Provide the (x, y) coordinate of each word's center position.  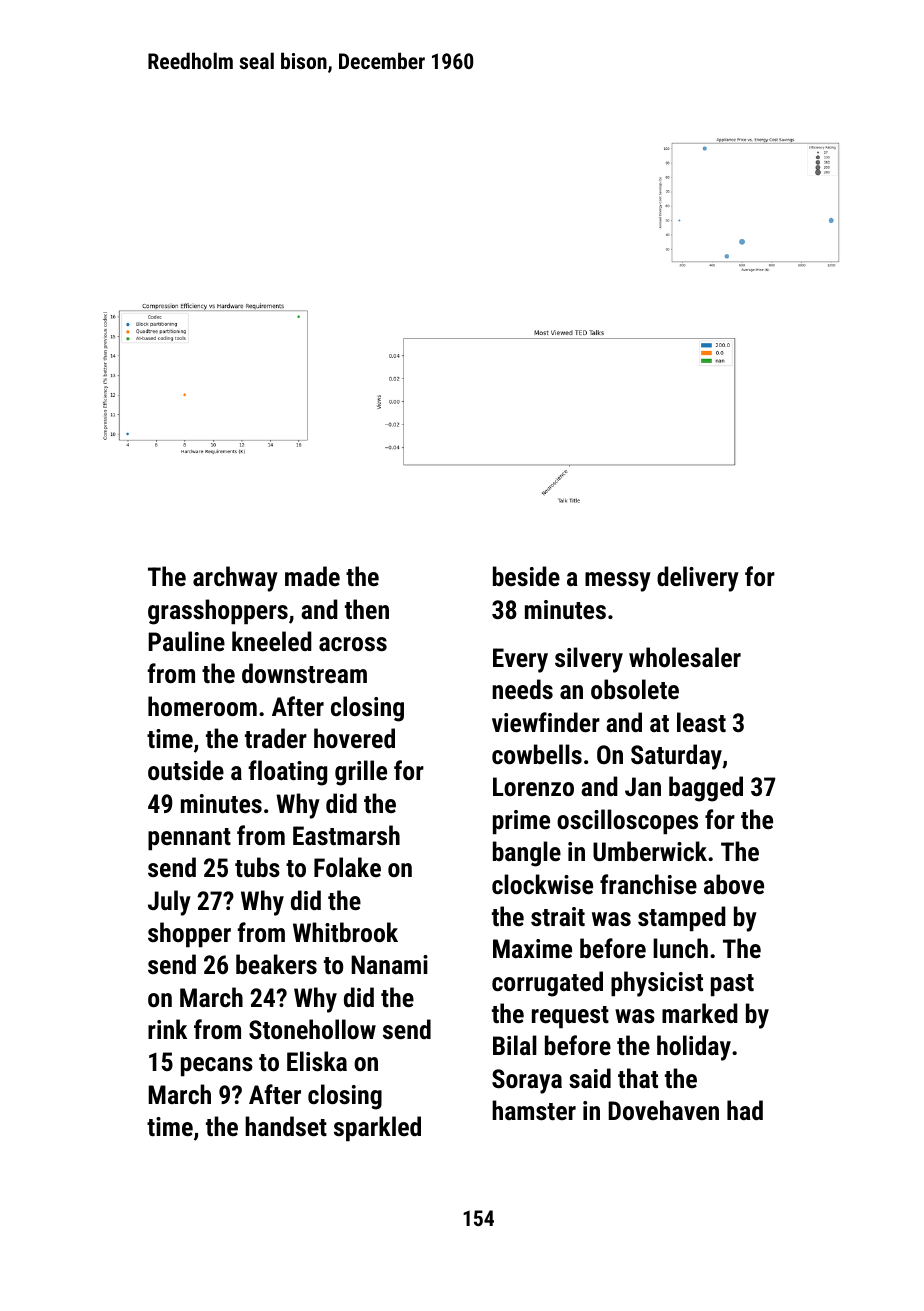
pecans (217, 1067)
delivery (698, 579)
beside (526, 576)
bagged (706, 789)
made (312, 576)
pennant (189, 839)
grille (361, 773)
